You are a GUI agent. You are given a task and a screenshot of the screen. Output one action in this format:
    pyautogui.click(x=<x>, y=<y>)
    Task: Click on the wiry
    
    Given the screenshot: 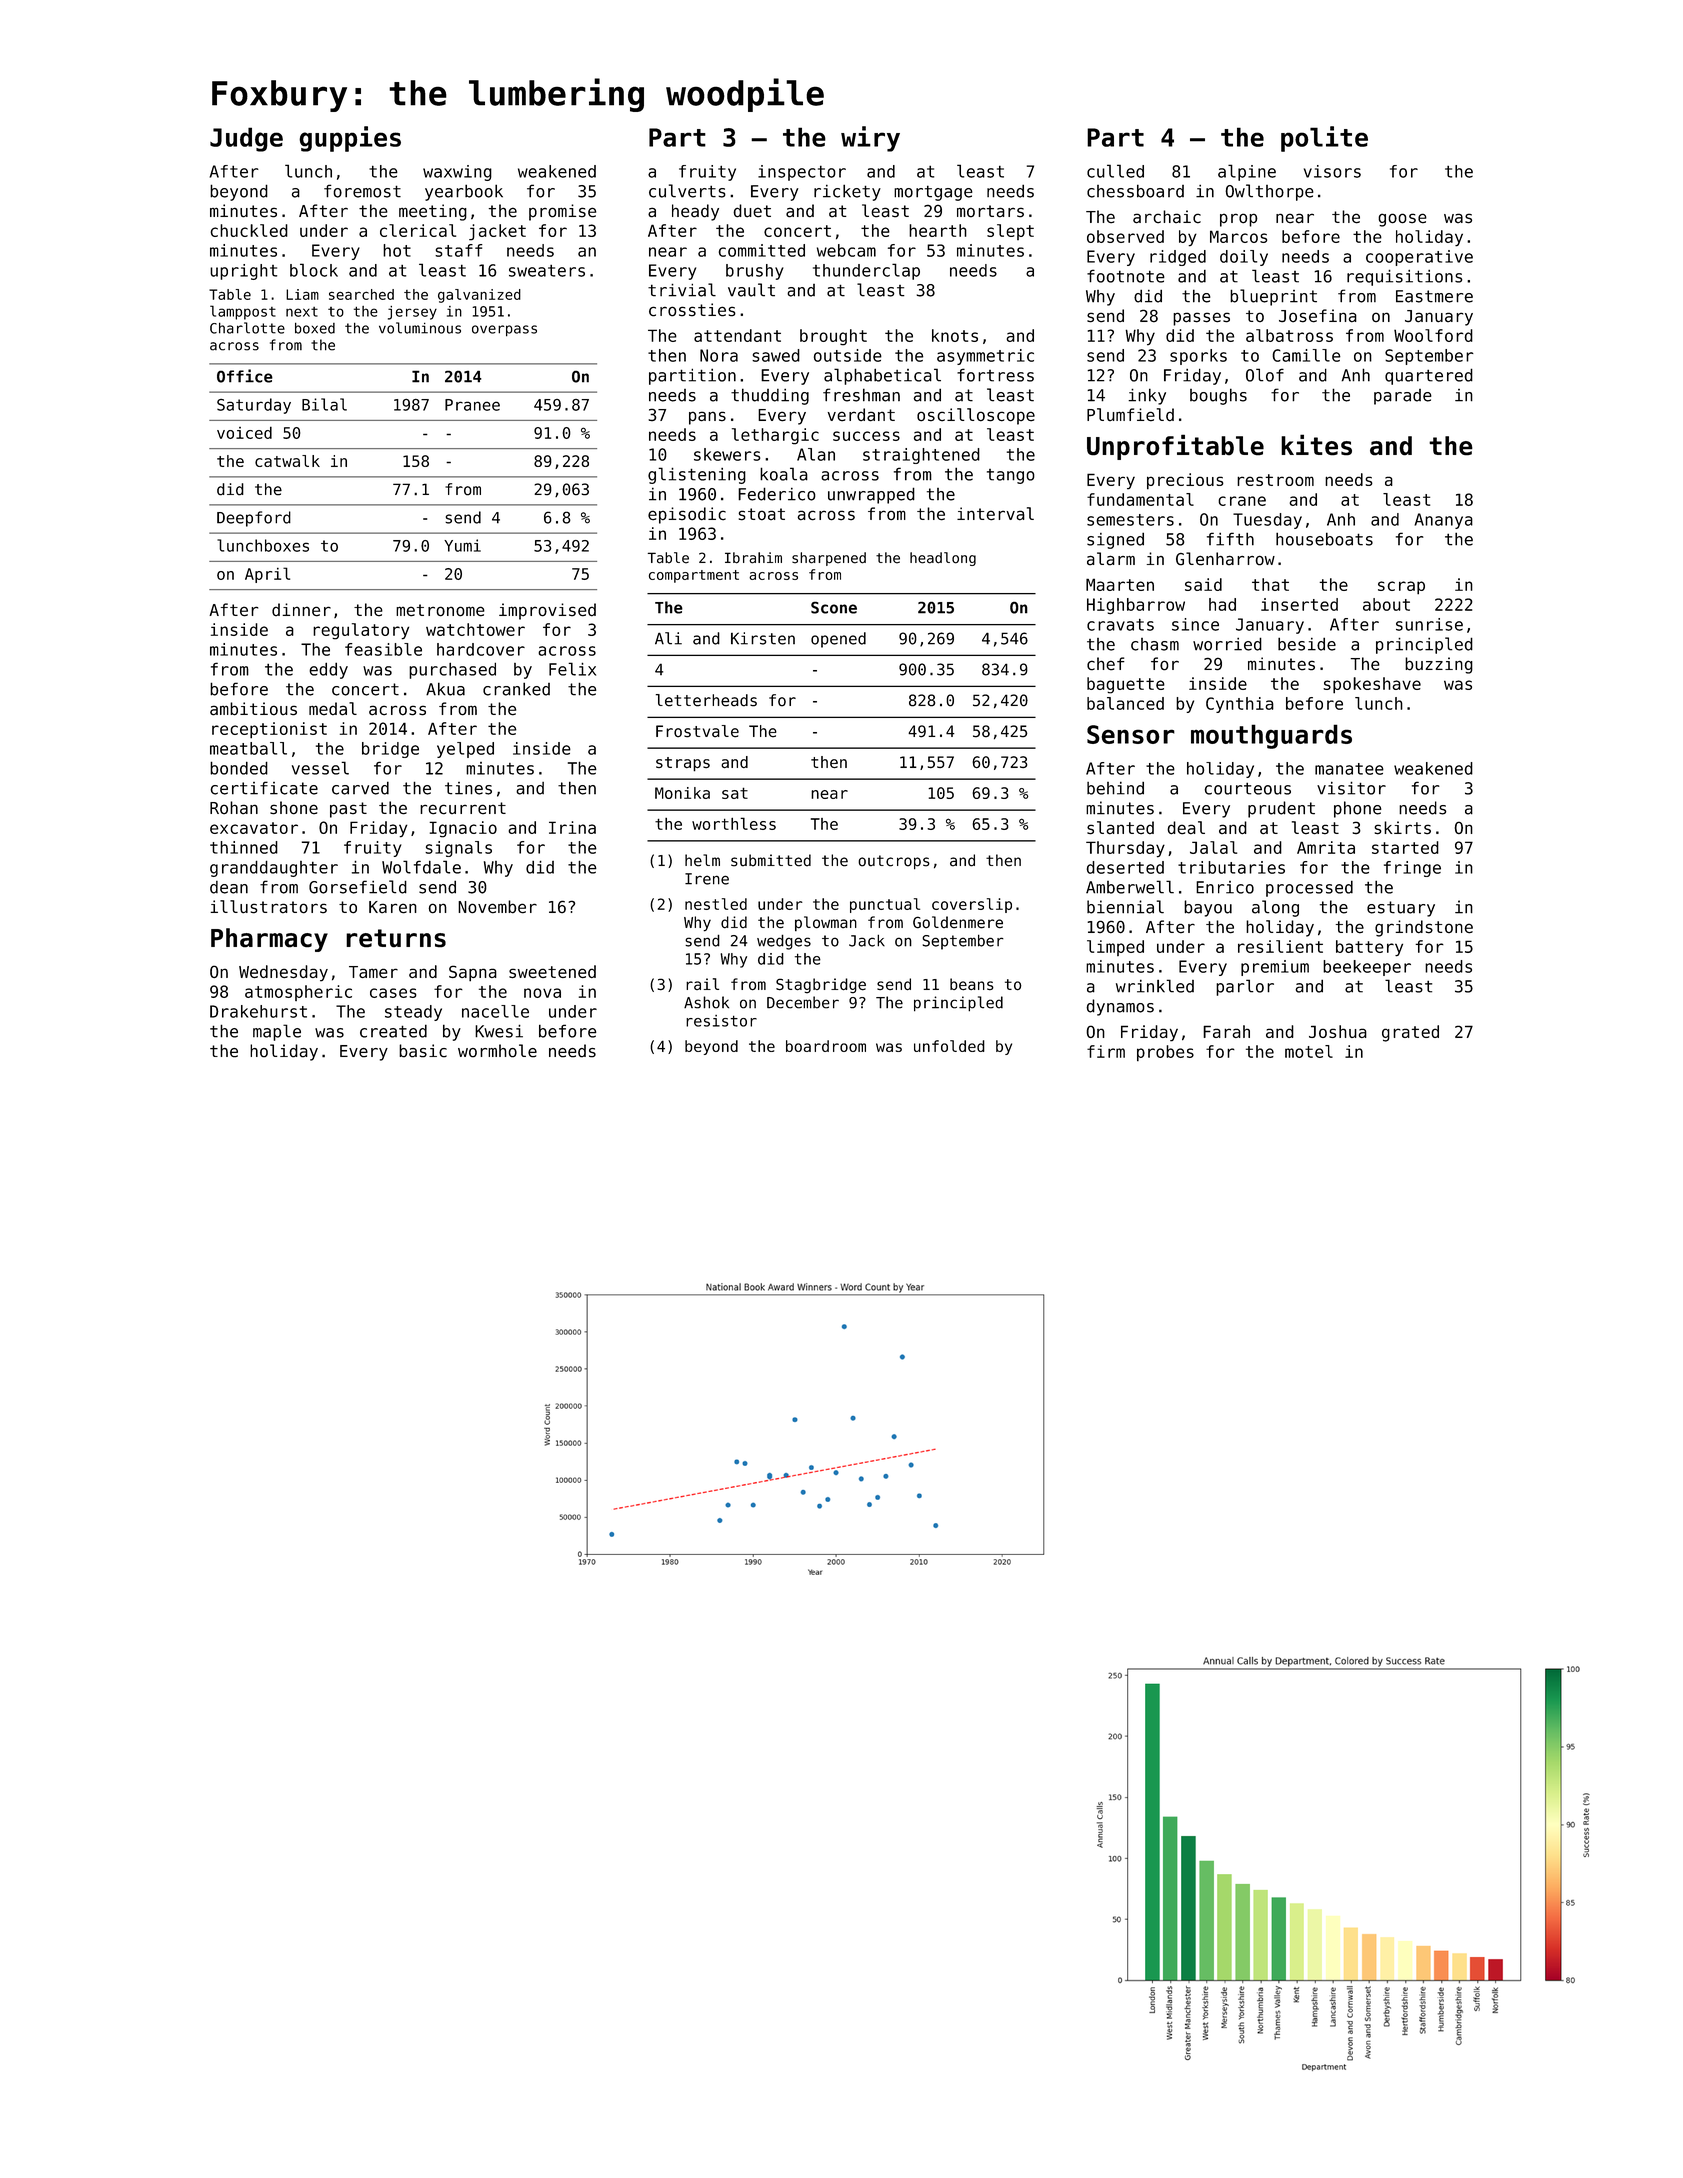 What is the action you would take?
    pyautogui.click(x=870, y=139)
